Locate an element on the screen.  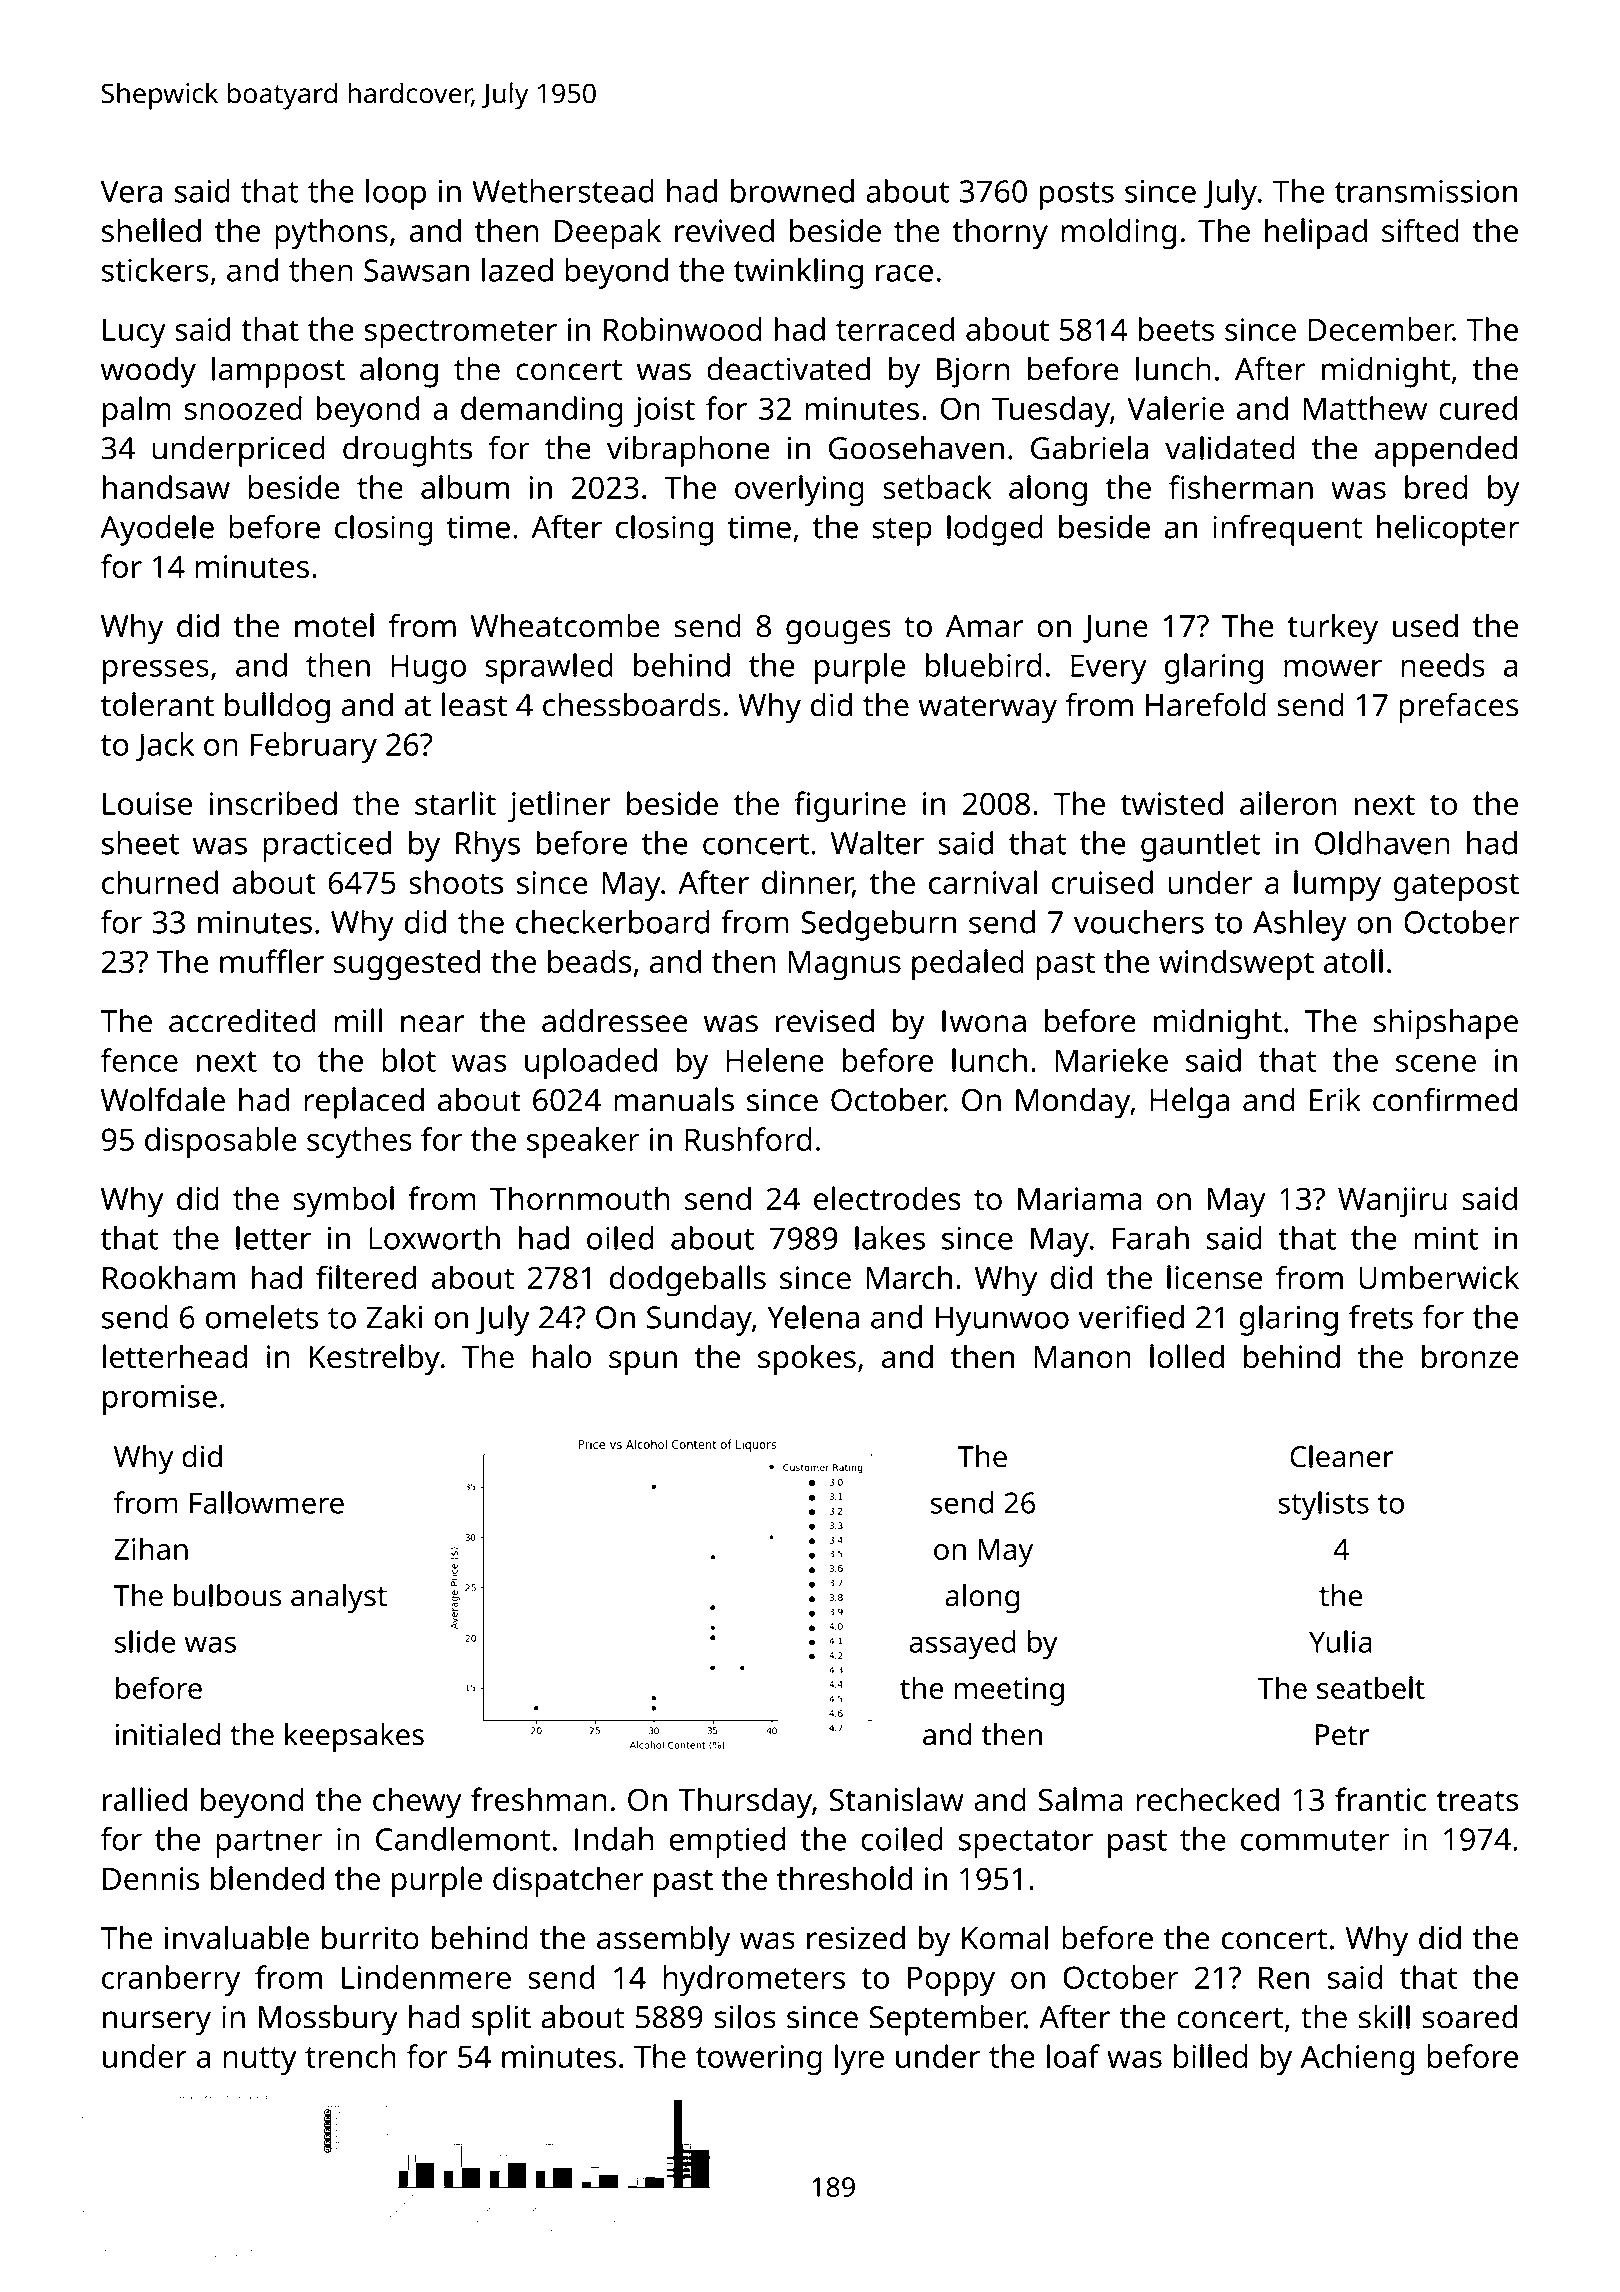
Matthew is located at coordinates (1365, 408).
